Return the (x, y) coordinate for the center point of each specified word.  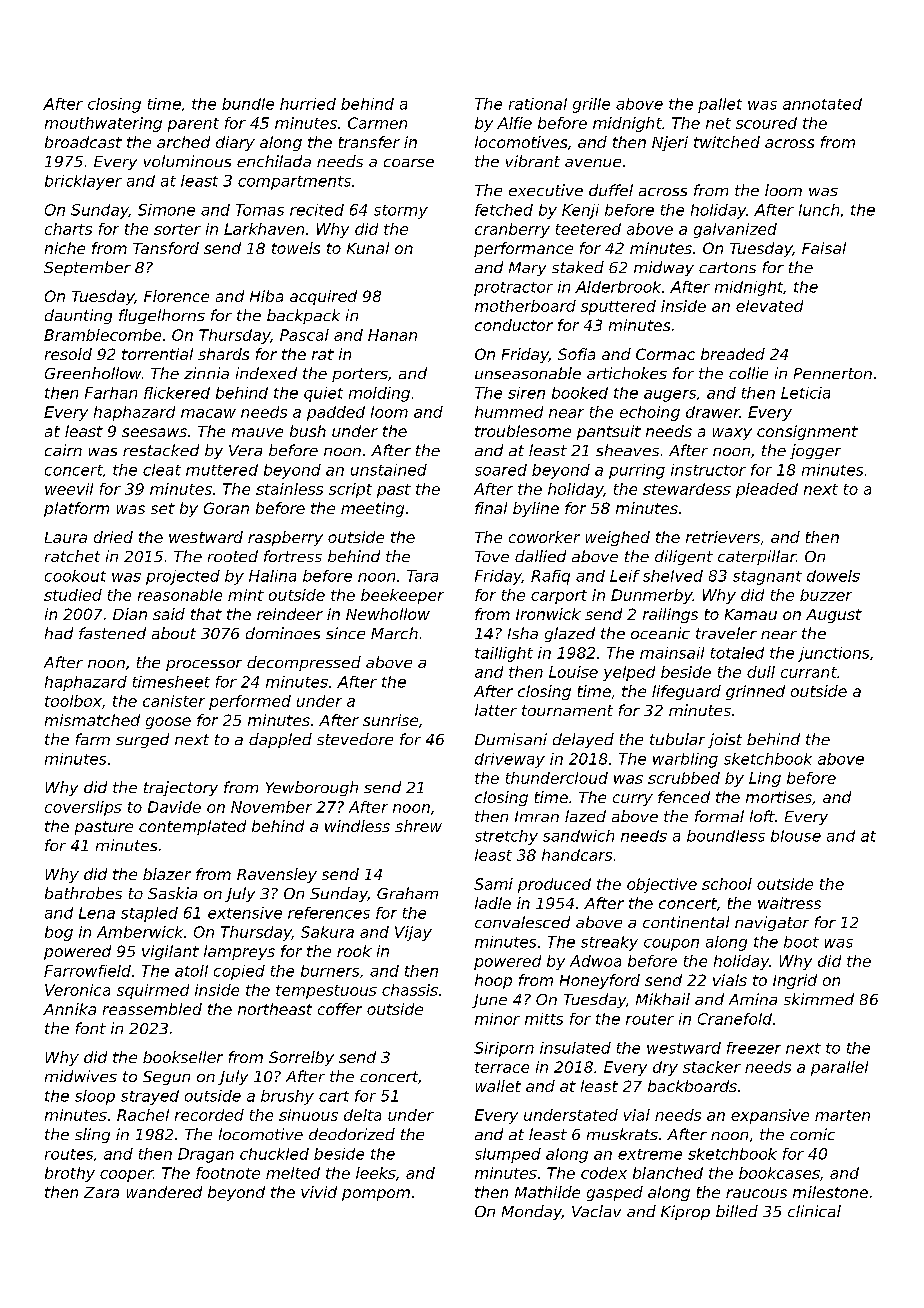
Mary (527, 269)
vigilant (170, 952)
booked (580, 393)
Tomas (260, 210)
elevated (769, 306)
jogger (815, 451)
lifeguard (686, 692)
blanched (668, 1173)
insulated (575, 1048)
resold (68, 354)
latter (496, 710)
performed (250, 702)
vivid (319, 1192)
